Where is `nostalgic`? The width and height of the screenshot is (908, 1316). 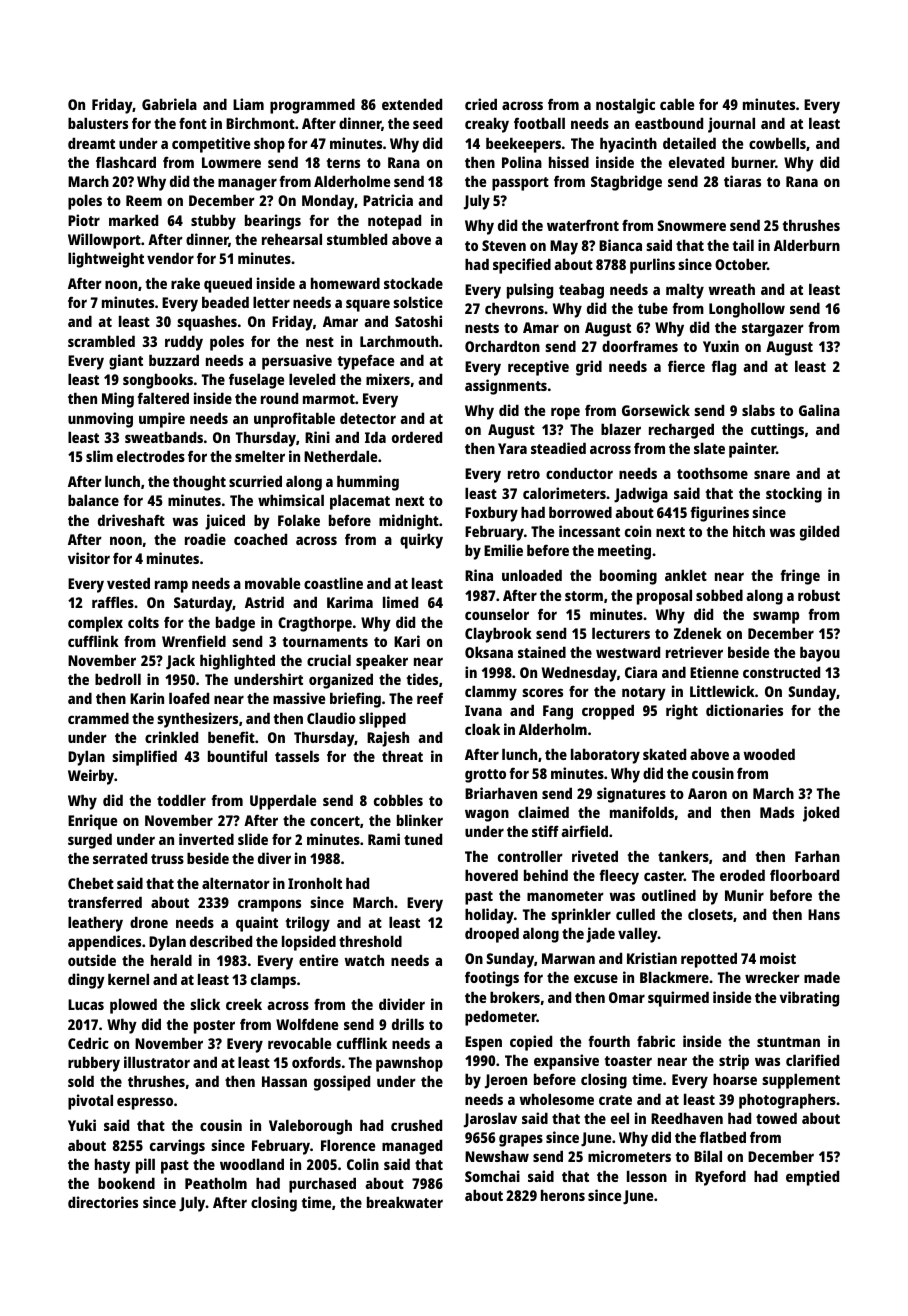
nostalgic is located at coordinates (625, 106).
